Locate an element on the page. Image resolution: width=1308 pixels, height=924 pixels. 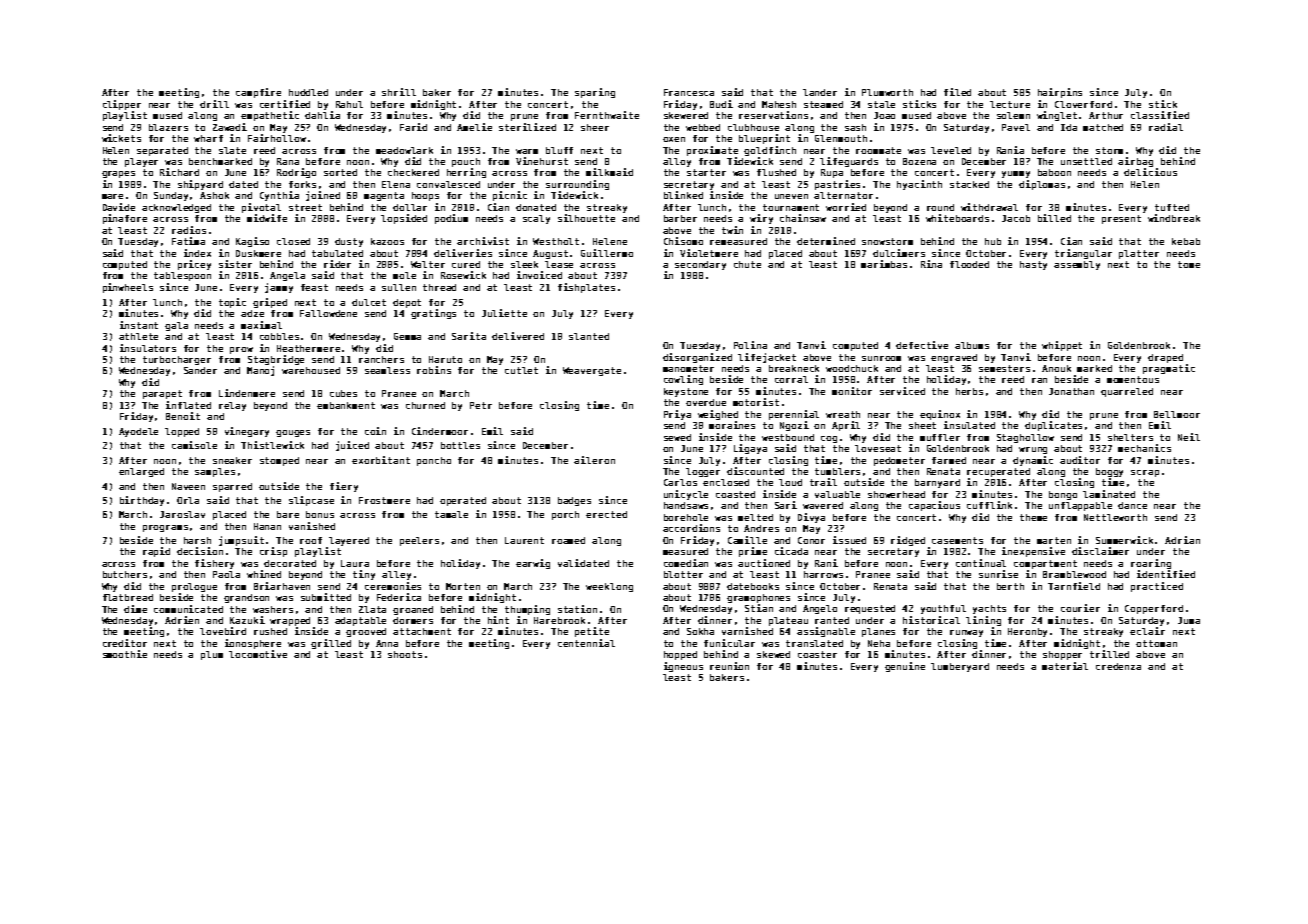
reunion is located at coordinates (729, 666).
